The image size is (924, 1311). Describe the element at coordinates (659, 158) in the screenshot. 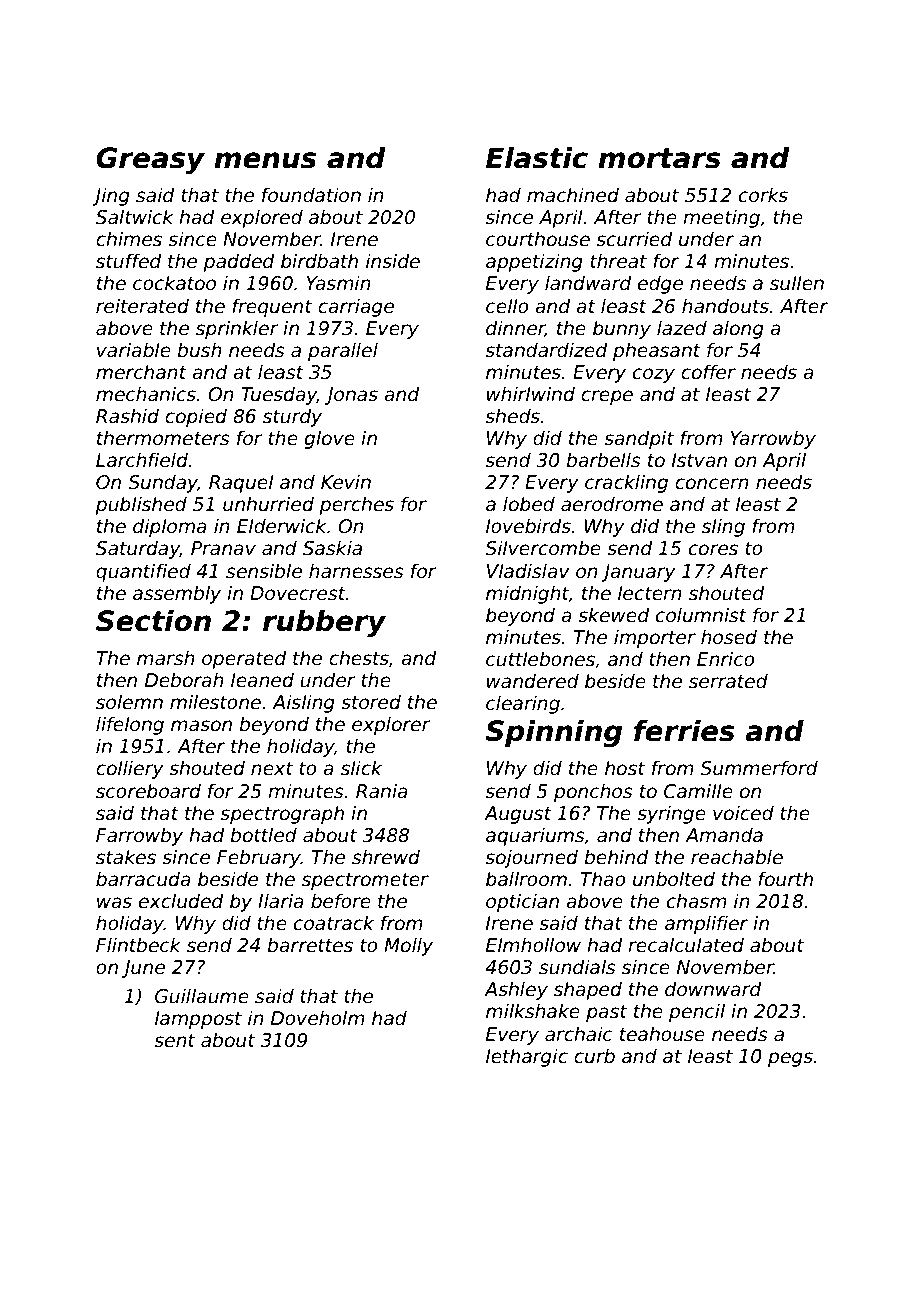

I see `mortars` at that location.
